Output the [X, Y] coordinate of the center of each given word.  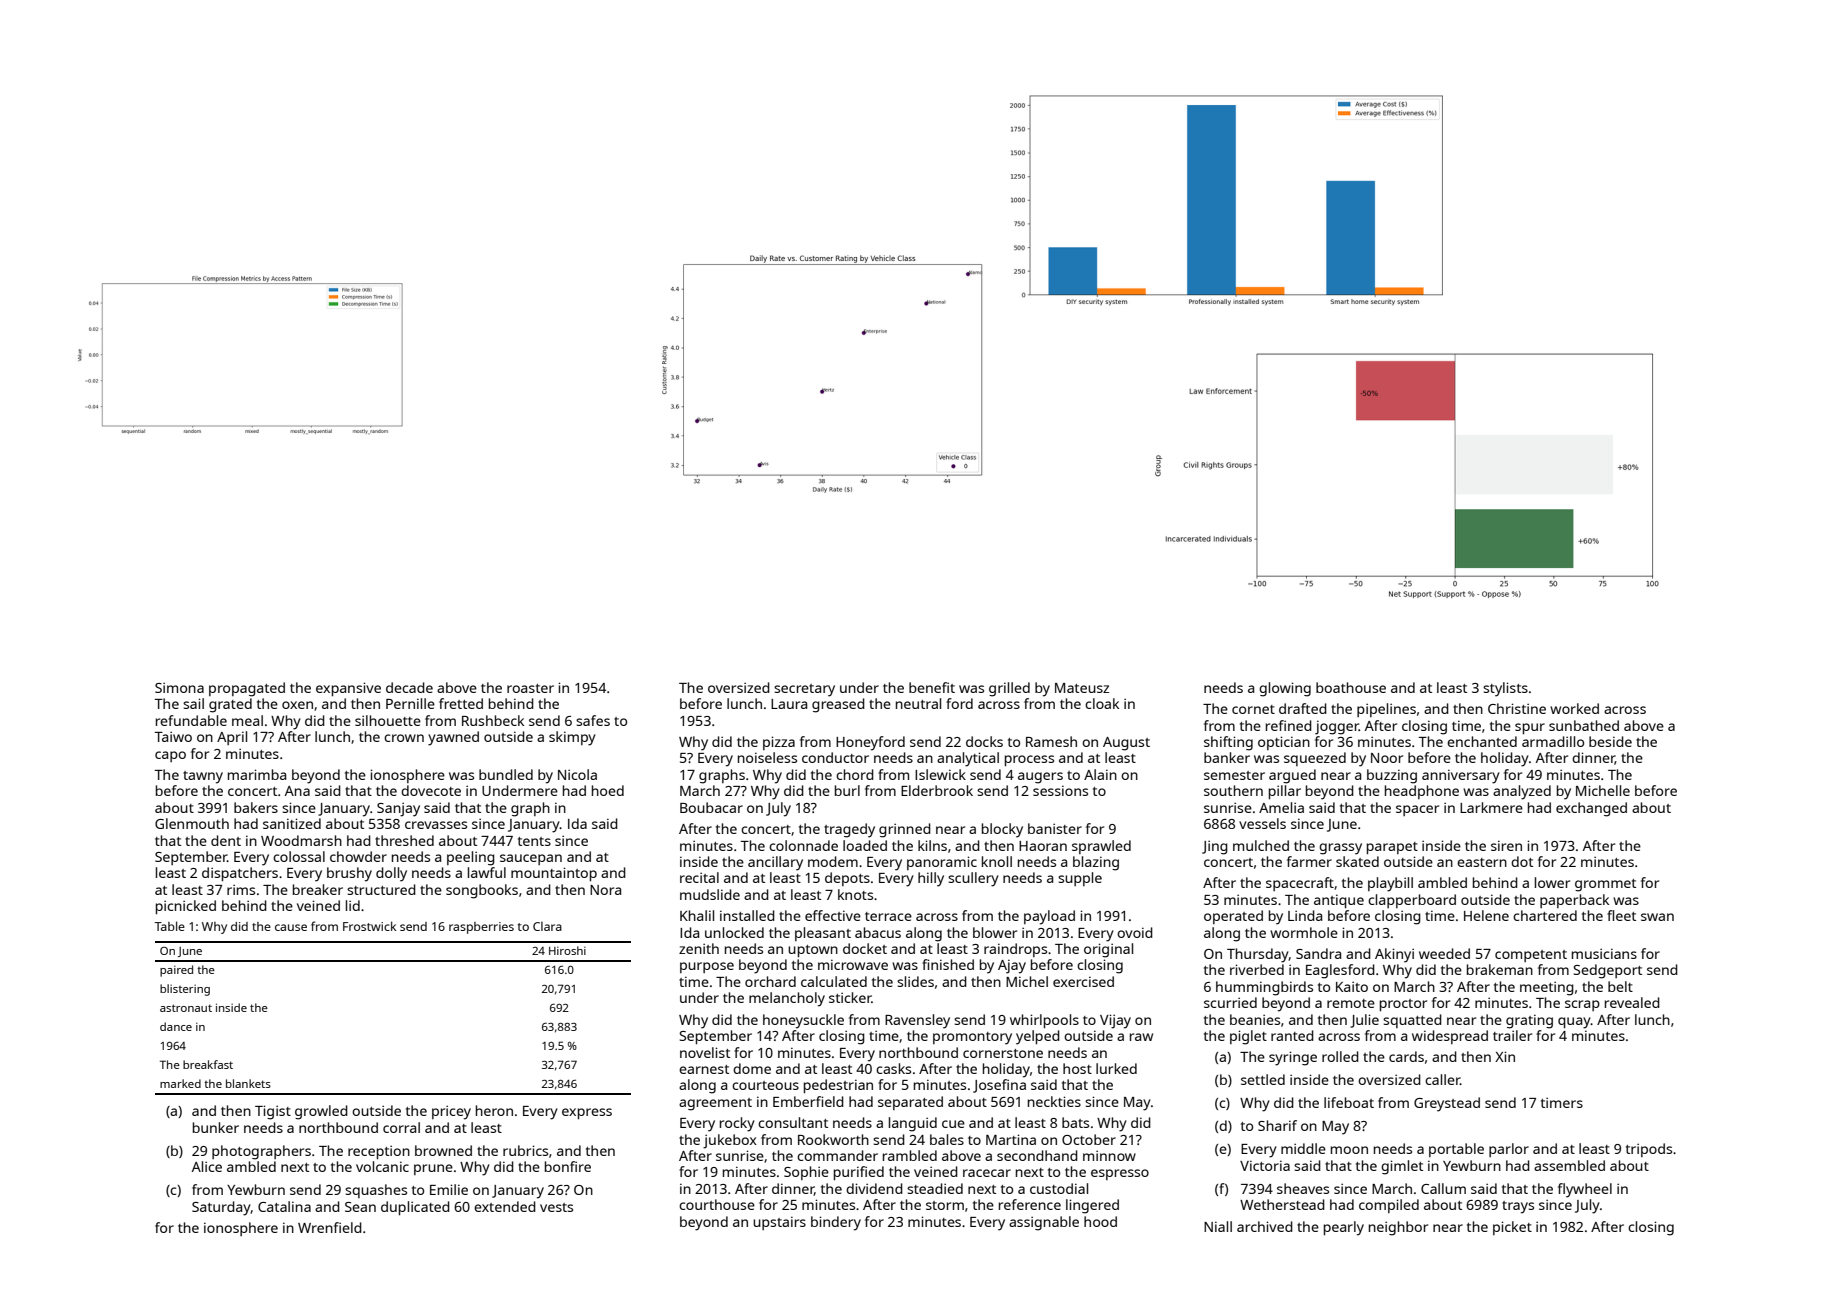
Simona [179, 687]
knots [855, 894]
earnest [704, 1069]
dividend [874, 1188]
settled [1263, 1079]
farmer [1309, 861]
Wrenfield [330, 1227]
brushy [349, 874]
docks [984, 741]
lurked [1116, 1068]
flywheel [1585, 1190]
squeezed [1315, 759]
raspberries [481, 928]
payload [1049, 917]
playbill [1390, 884]
